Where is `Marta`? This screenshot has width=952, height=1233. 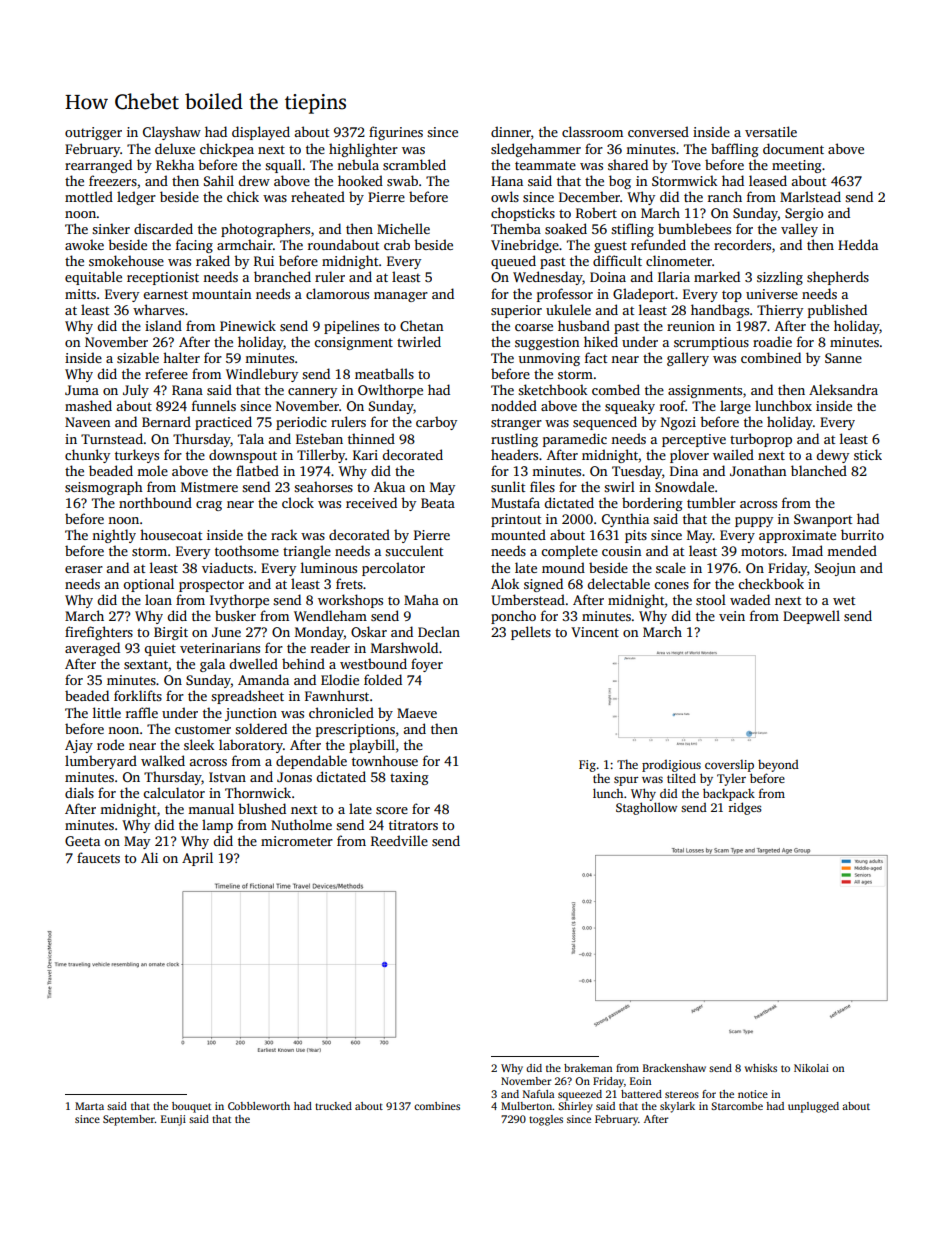 Marta is located at coordinates (89, 1106).
